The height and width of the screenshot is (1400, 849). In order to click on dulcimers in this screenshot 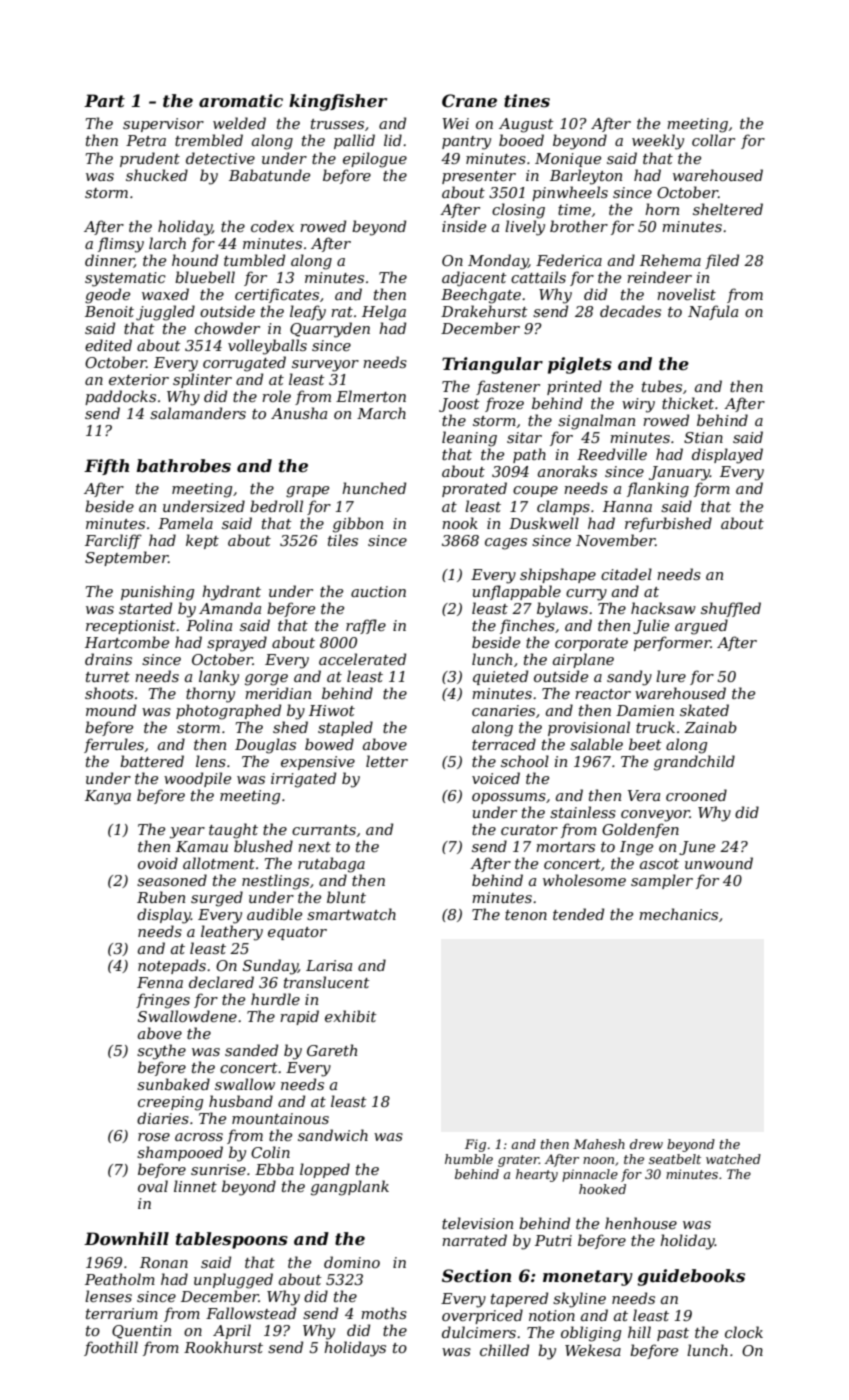, I will do `click(479, 1332)`.
